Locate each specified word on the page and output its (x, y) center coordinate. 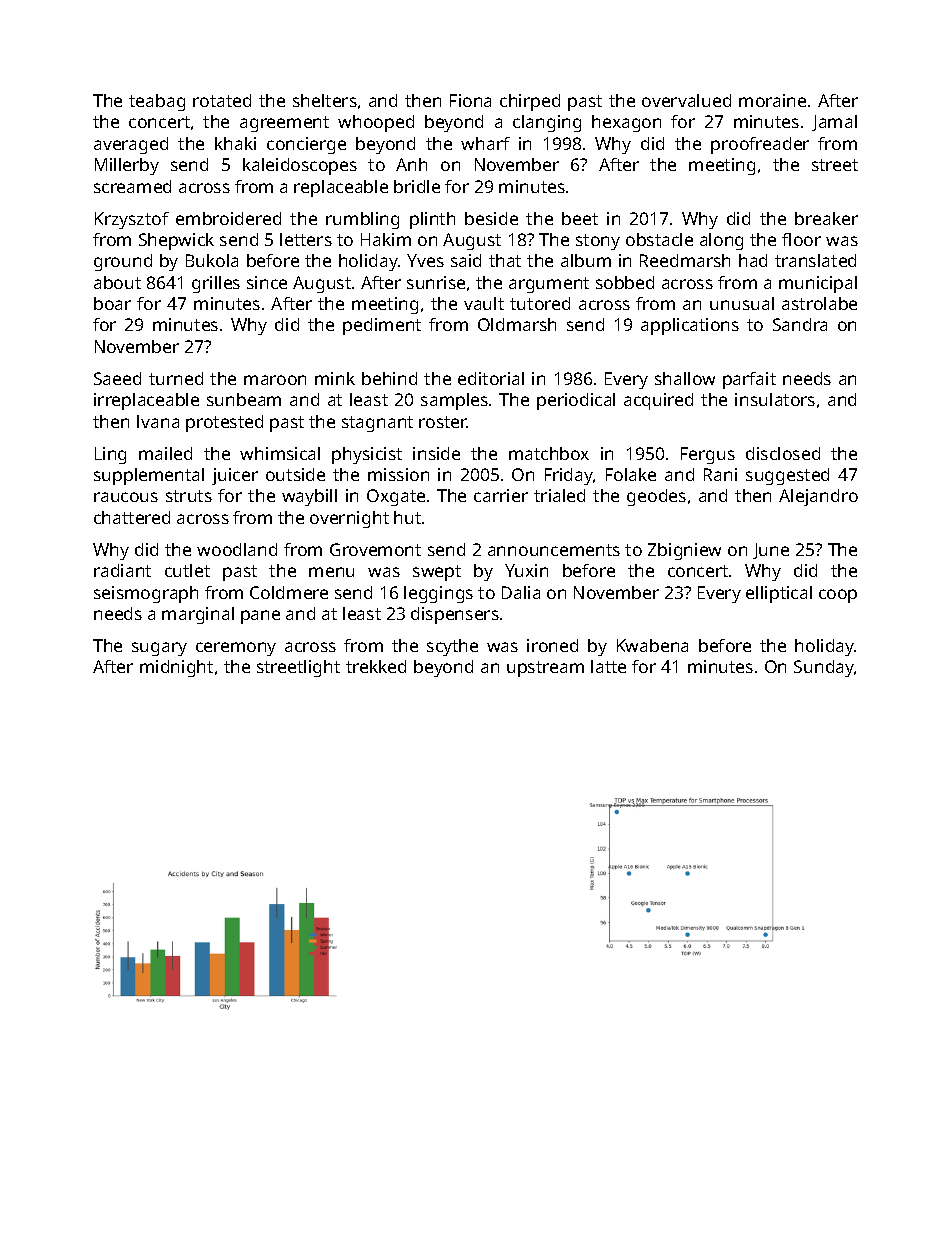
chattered (132, 517)
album (586, 260)
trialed (559, 495)
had (753, 260)
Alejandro (818, 497)
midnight (176, 668)
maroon (275, 380)
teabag (157, 102)
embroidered (228, 218)
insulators (775, 399)
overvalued (686, 100)
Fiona (470, 100)
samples (454, 401)
